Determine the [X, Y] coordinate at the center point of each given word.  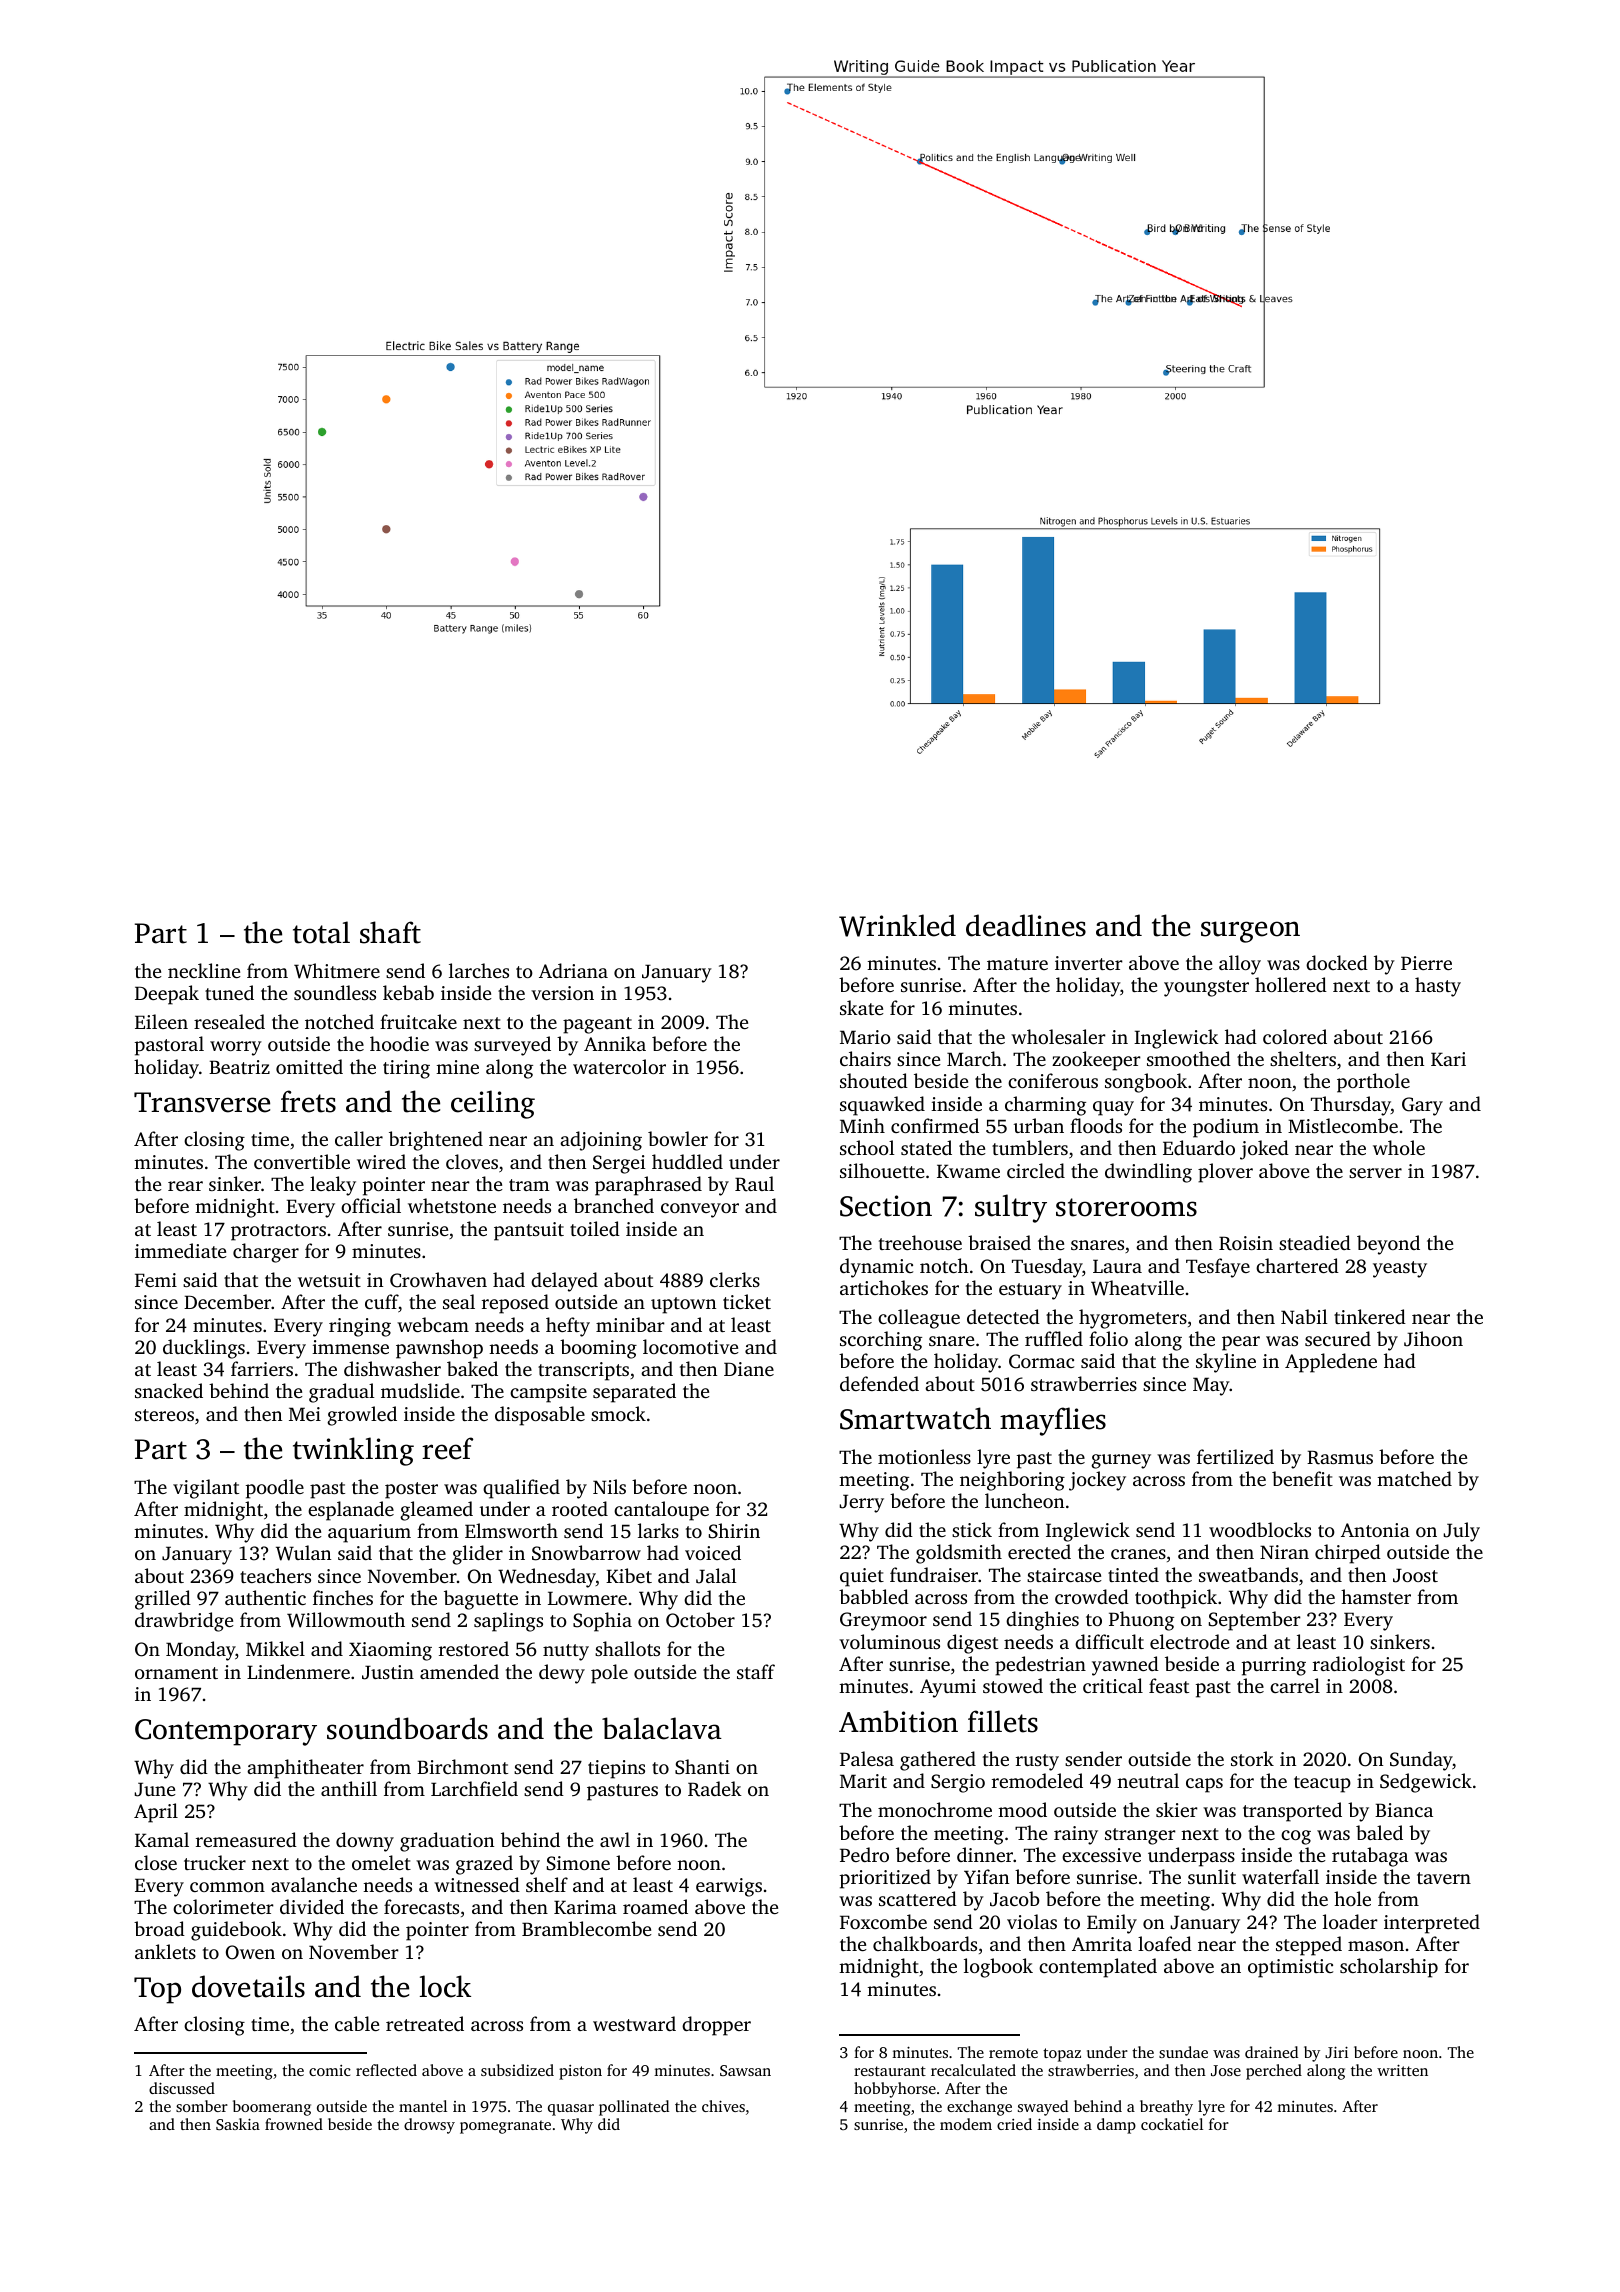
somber [202, 2106]
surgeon [1250, 932]
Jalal [716, 1576]
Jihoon [1433, 1339]
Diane [749, 1369]
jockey [1097, 1481]
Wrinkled [897, 925]
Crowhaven [438, 1280]
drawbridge [184, 1622]
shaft [390, 932]
